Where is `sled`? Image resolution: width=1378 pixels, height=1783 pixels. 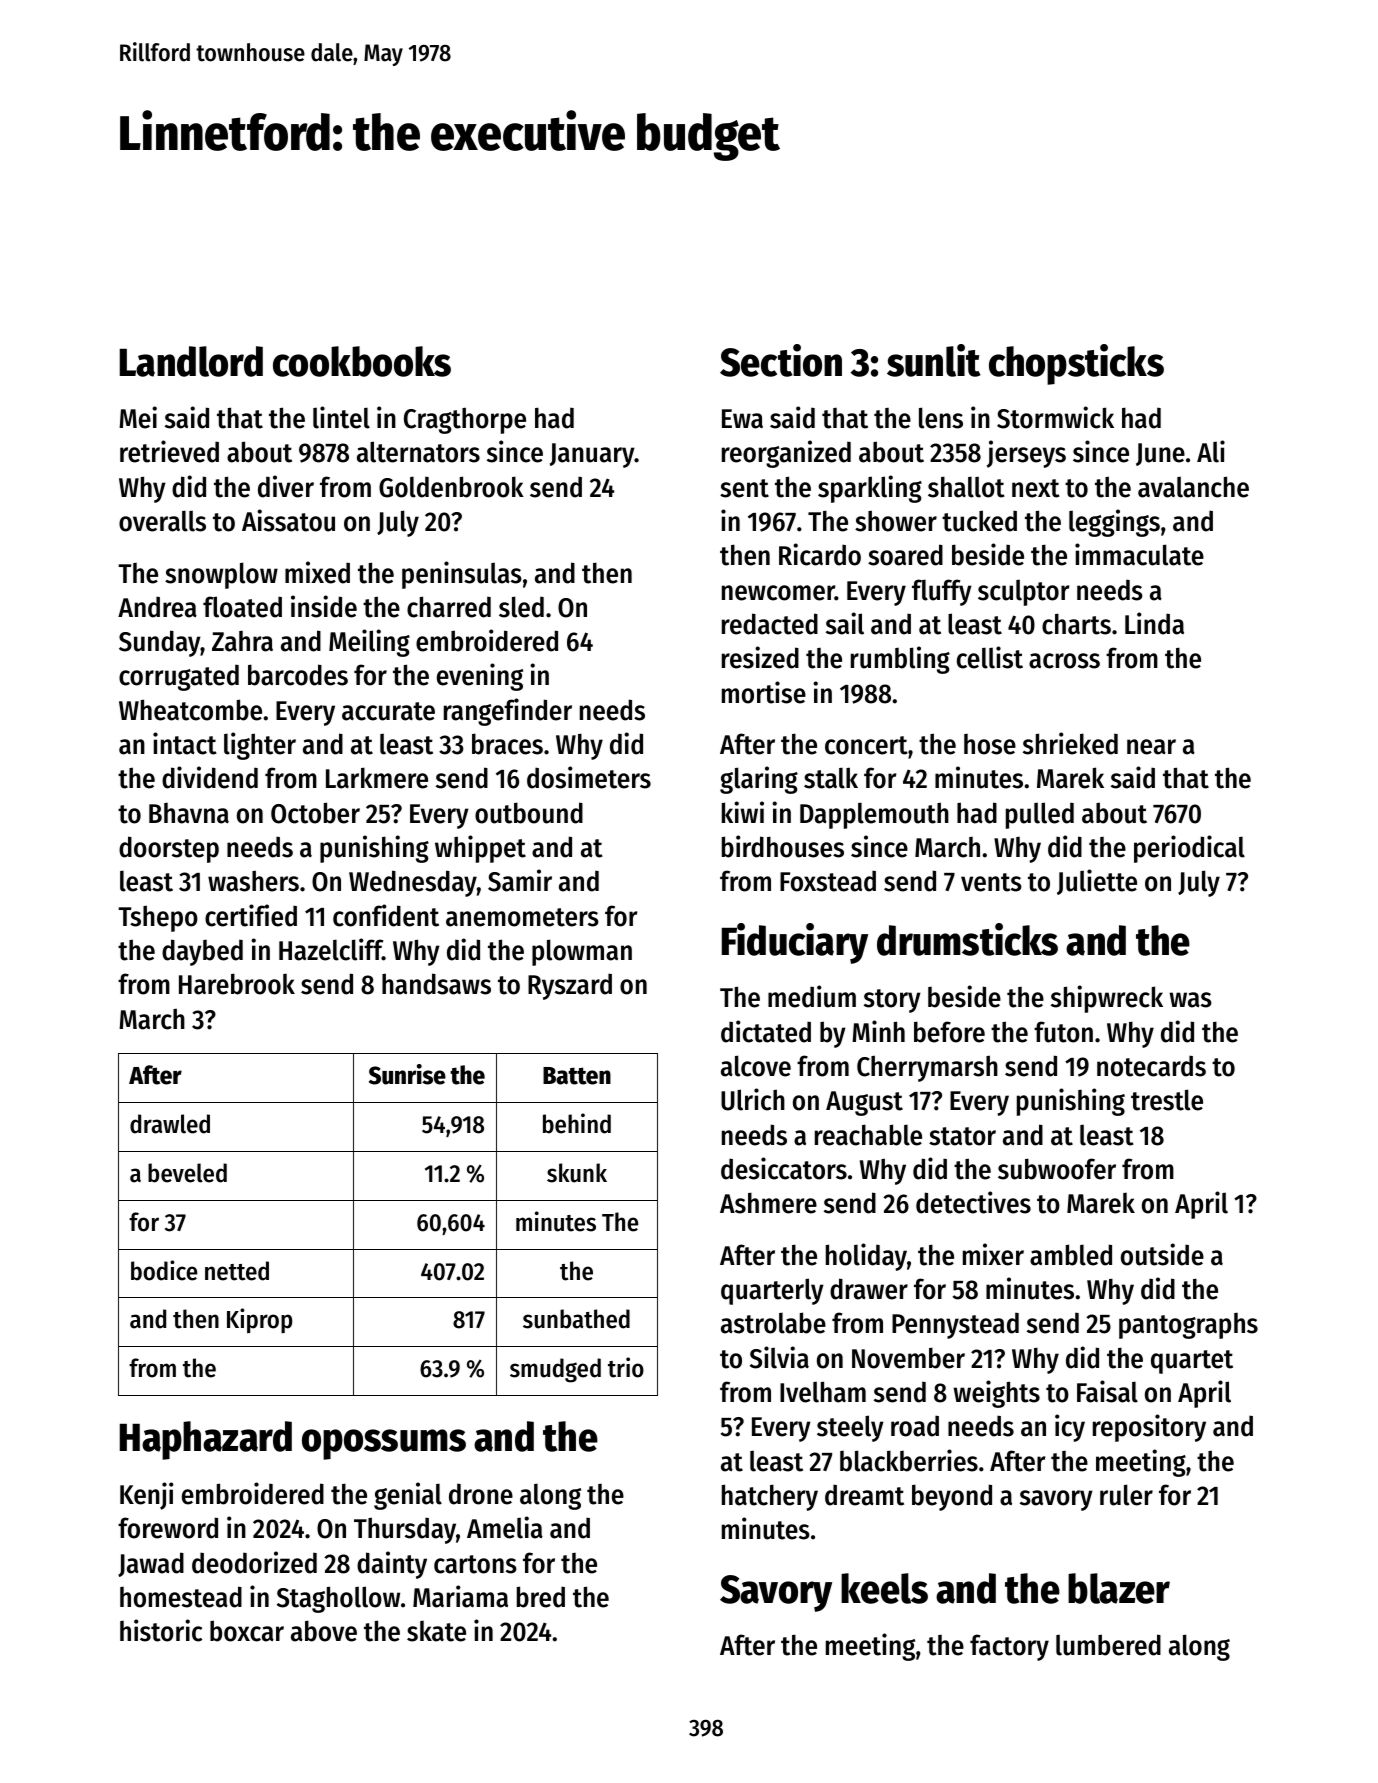 sled is located at coordinates (521, 607).
